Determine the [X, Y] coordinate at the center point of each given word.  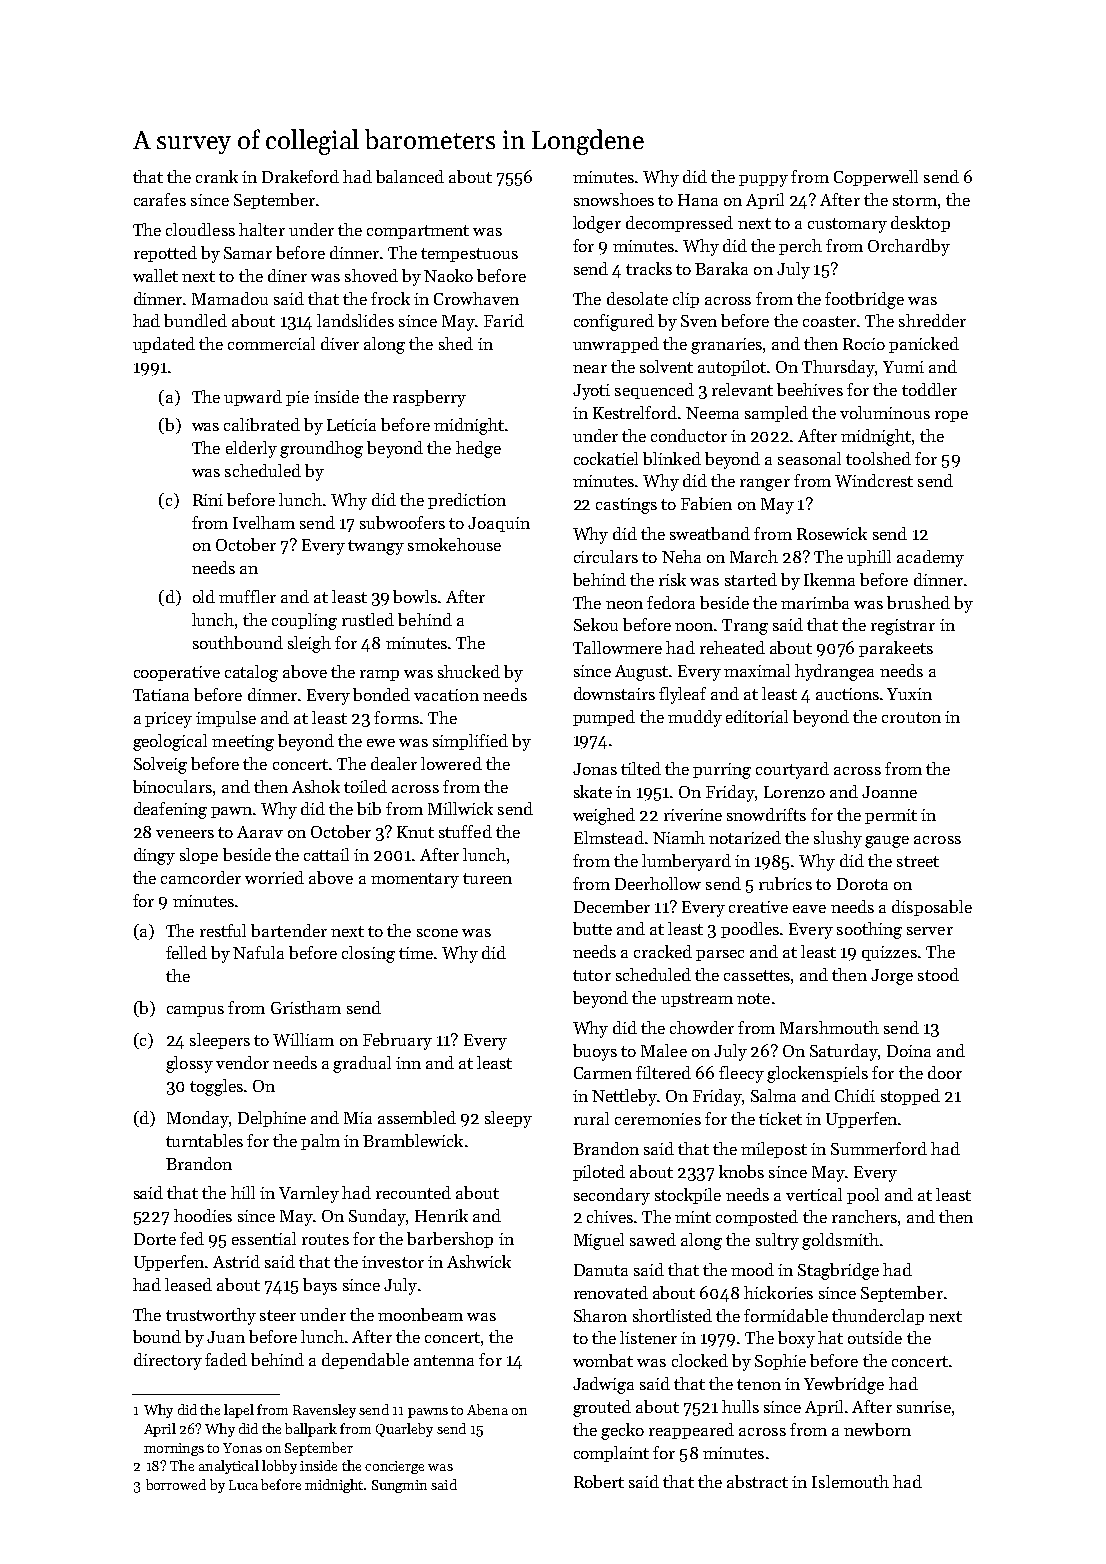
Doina [909, 1051]
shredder [932, 320]
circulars [606, 556]
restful [223, 930]
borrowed [176, 1484]
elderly [251, 449]
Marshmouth [829, 1027]
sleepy [508, 1119]
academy [930, 558]
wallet [155, 275]
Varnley [309, 1194]
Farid [504, 320]
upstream [697, 1000]
